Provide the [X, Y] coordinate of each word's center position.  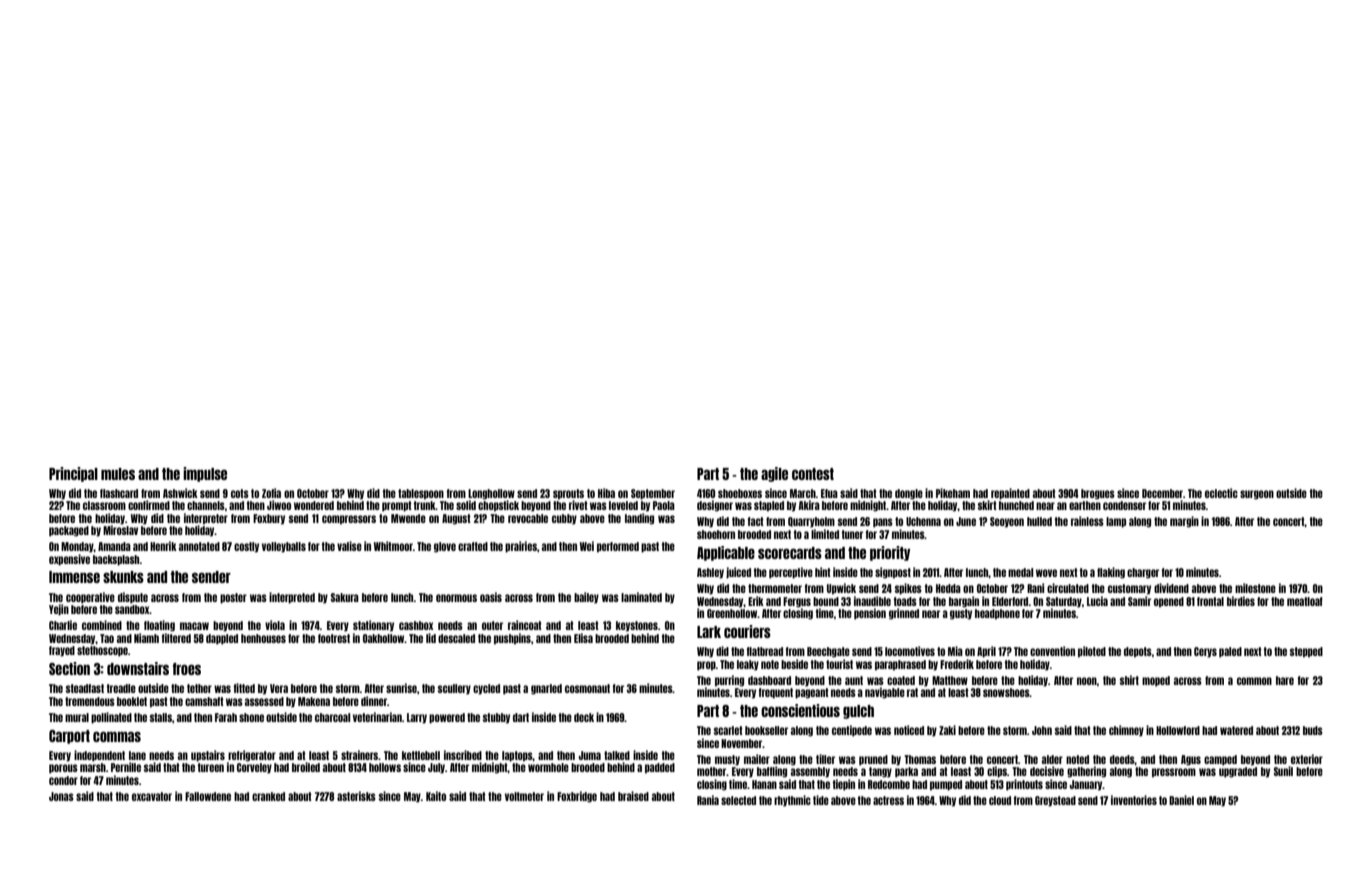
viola [275, 625]
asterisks [356, 796]
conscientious [800, 710]
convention [1052, 651]
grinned [904, 614]
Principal [73, 474]
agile [774, 474]
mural [77, 717]
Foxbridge [577, 797]
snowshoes [1006, 692]
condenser [1124, 505]
